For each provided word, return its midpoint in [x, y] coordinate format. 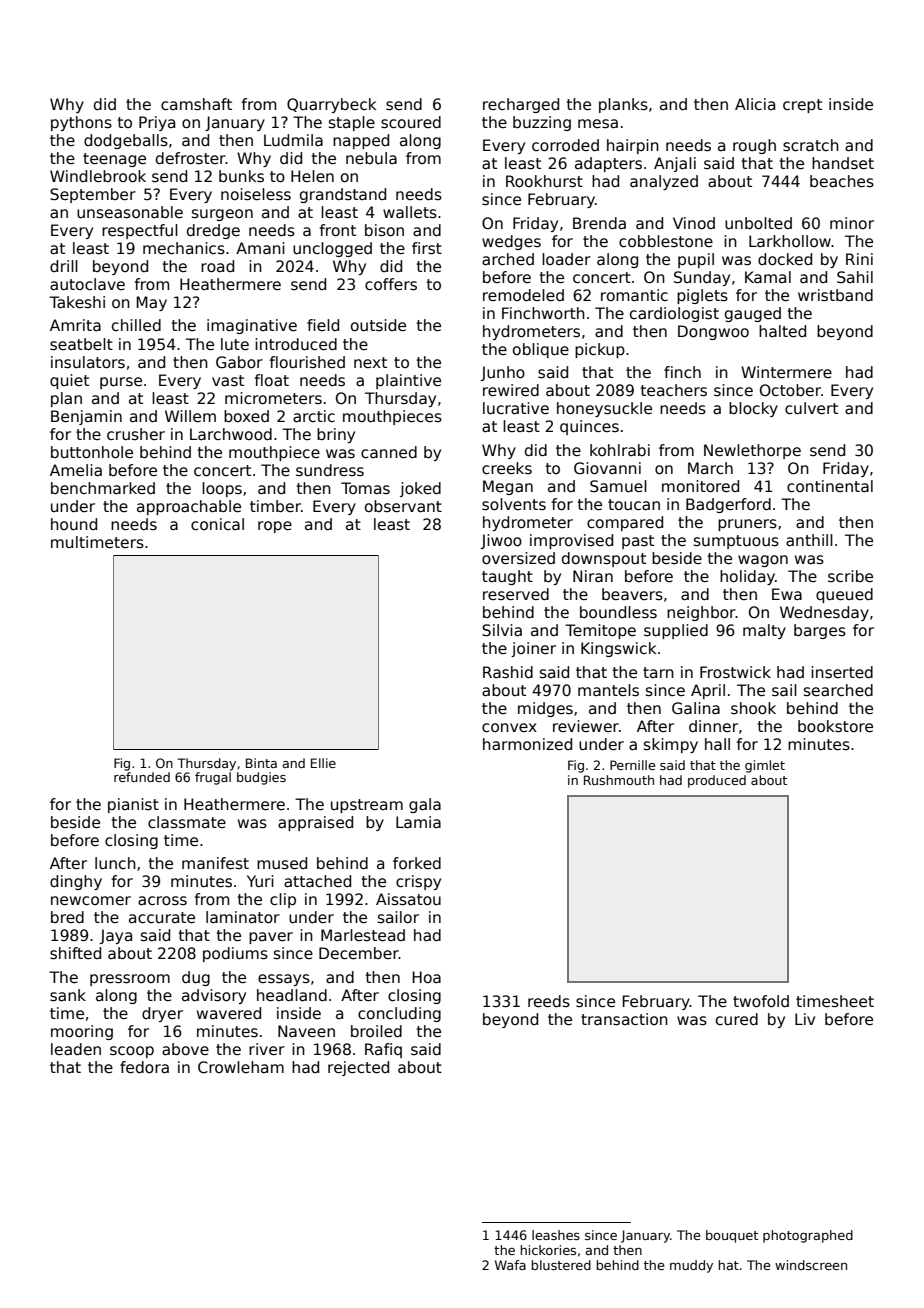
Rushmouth [619, 780]
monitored [700, 486]
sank [68, 995]
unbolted [758, 223]
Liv [805, 1019]
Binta [261, 763]
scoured [411, 122]
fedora [144, 1067]
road [217, 266]
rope [275, 527]
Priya [157, 123]
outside [378, 325]
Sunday [702, 278]
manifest [215, 863]
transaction [624, 1019]
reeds [549, 1001]
